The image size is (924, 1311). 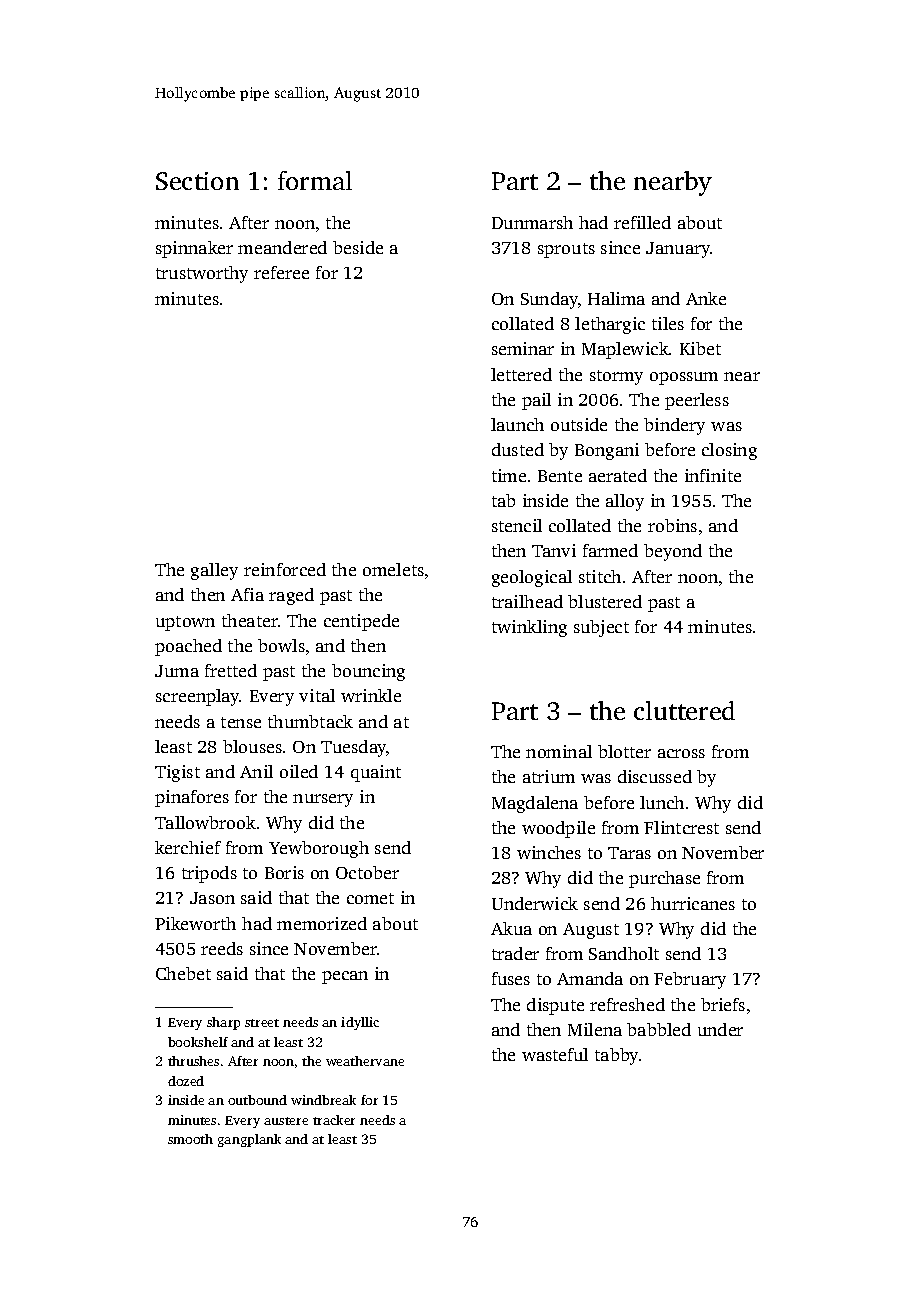 What do you see at coordinates (345, 977) in the document?
I see `pecan` at bounding box center [345, 977].
